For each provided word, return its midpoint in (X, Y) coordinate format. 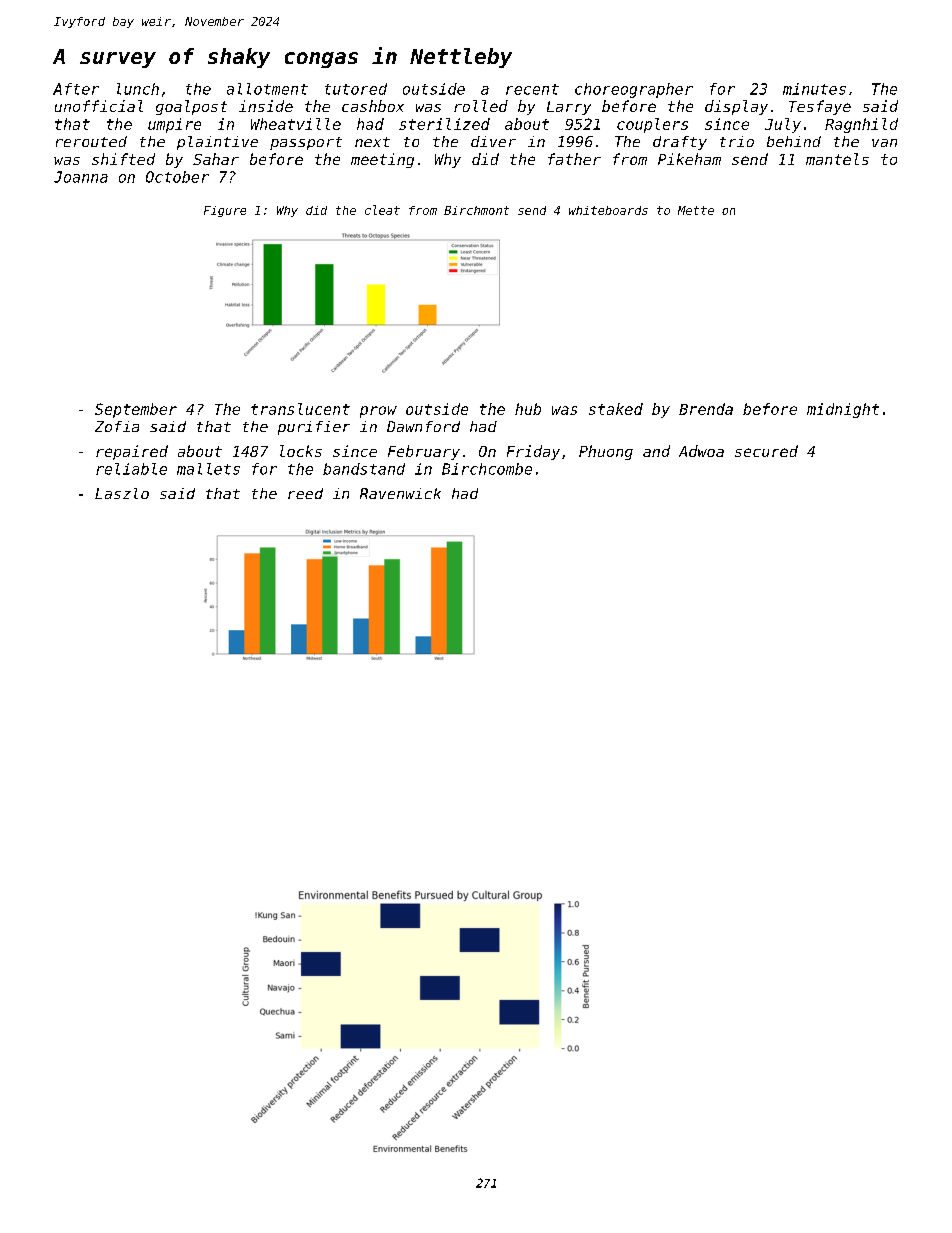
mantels (837, 159)
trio (737, 141)
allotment (267, 89)
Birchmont (476, 210)
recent (532, 89)
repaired (132, 452)
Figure (225, 211)
